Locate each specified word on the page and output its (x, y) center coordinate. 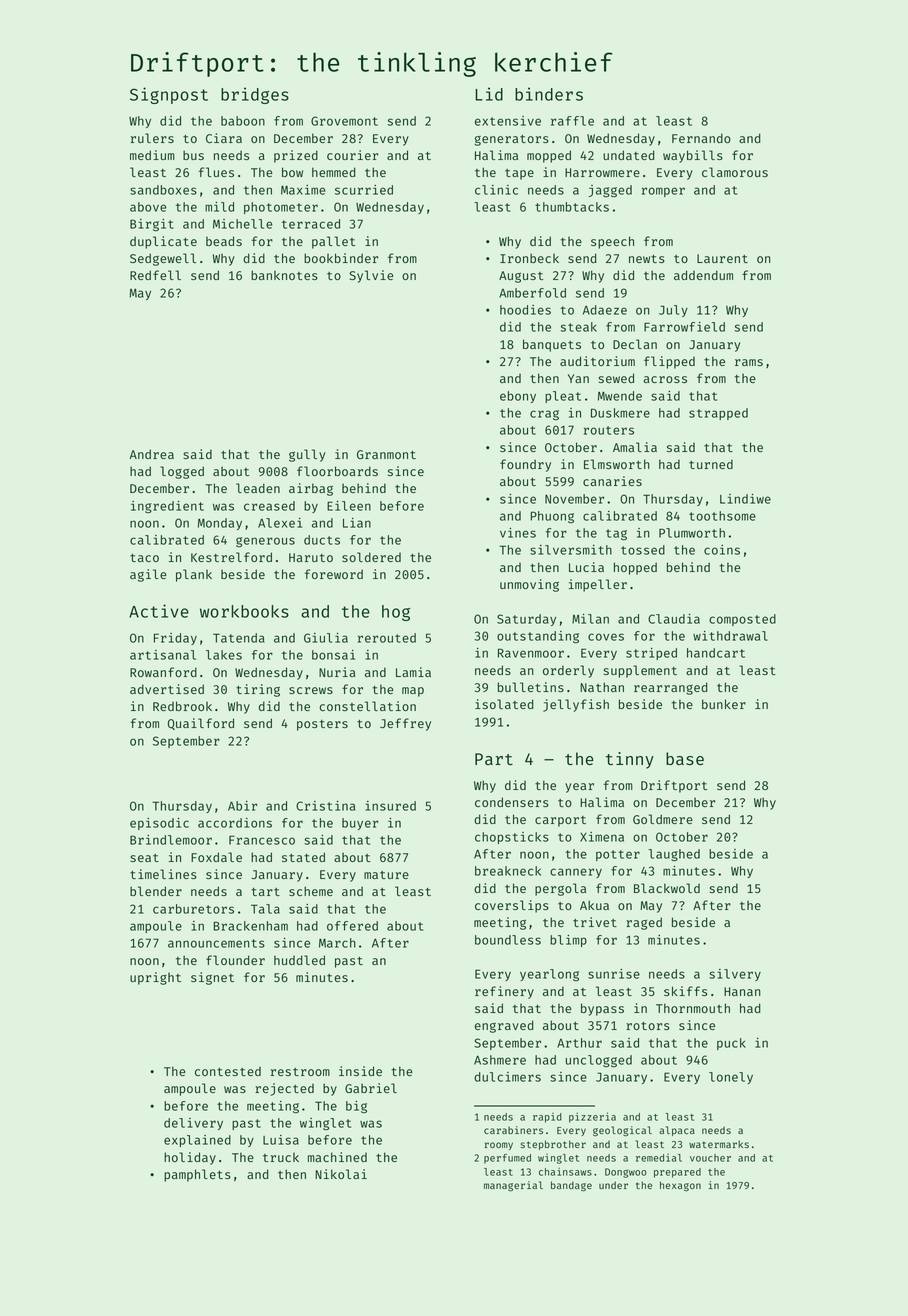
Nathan (602, 687)
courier (352, 155)
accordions (235, 823)
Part (494, 759)
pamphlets (197, 1175)
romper (663, 192)
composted (742, 620)
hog (396, 613)
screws (311, 690)
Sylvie (371, 276)
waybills (693, 156)
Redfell (155, 275)
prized (296, 156)
